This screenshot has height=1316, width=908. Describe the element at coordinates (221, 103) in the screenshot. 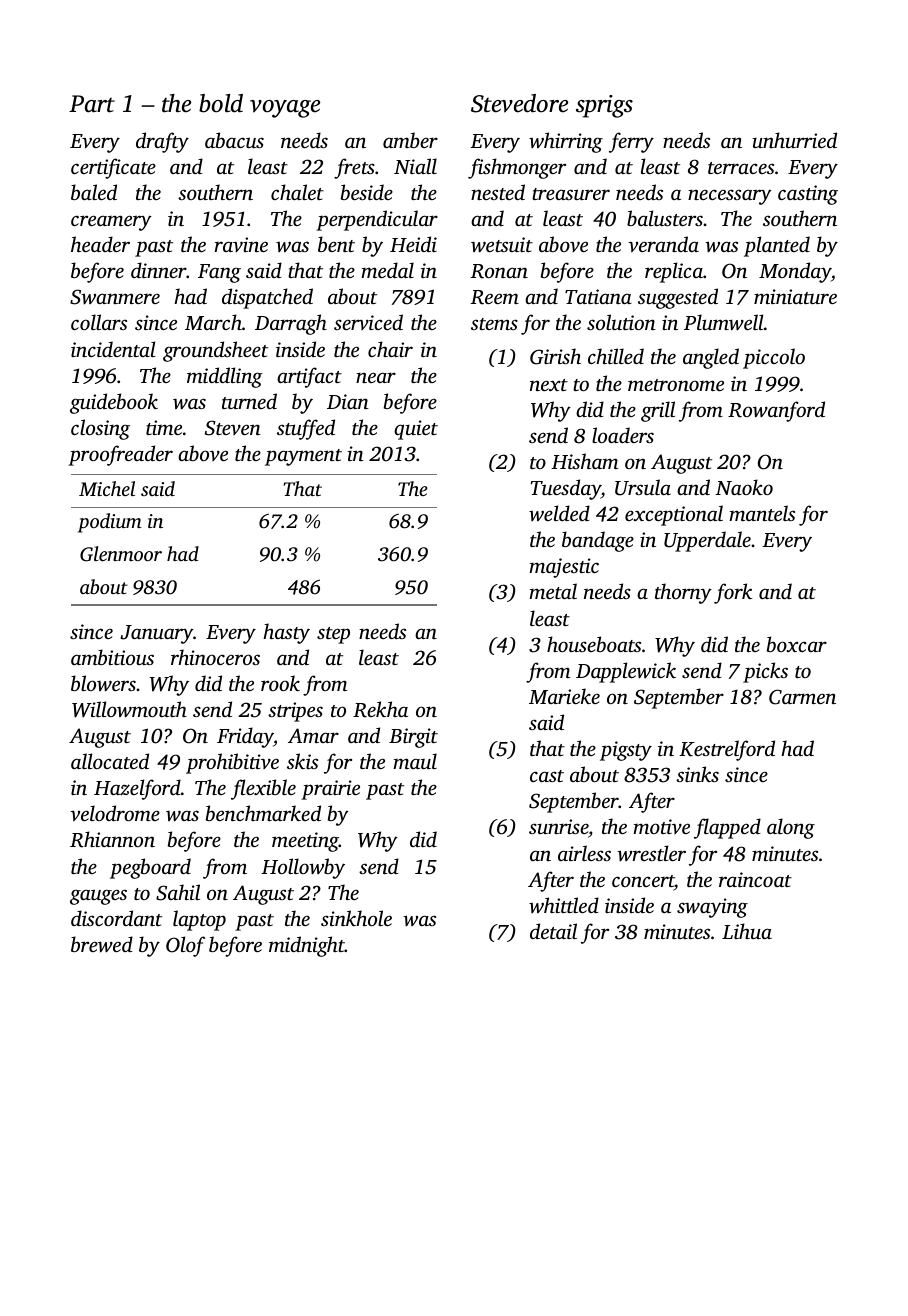

I see `bold` at that location.
